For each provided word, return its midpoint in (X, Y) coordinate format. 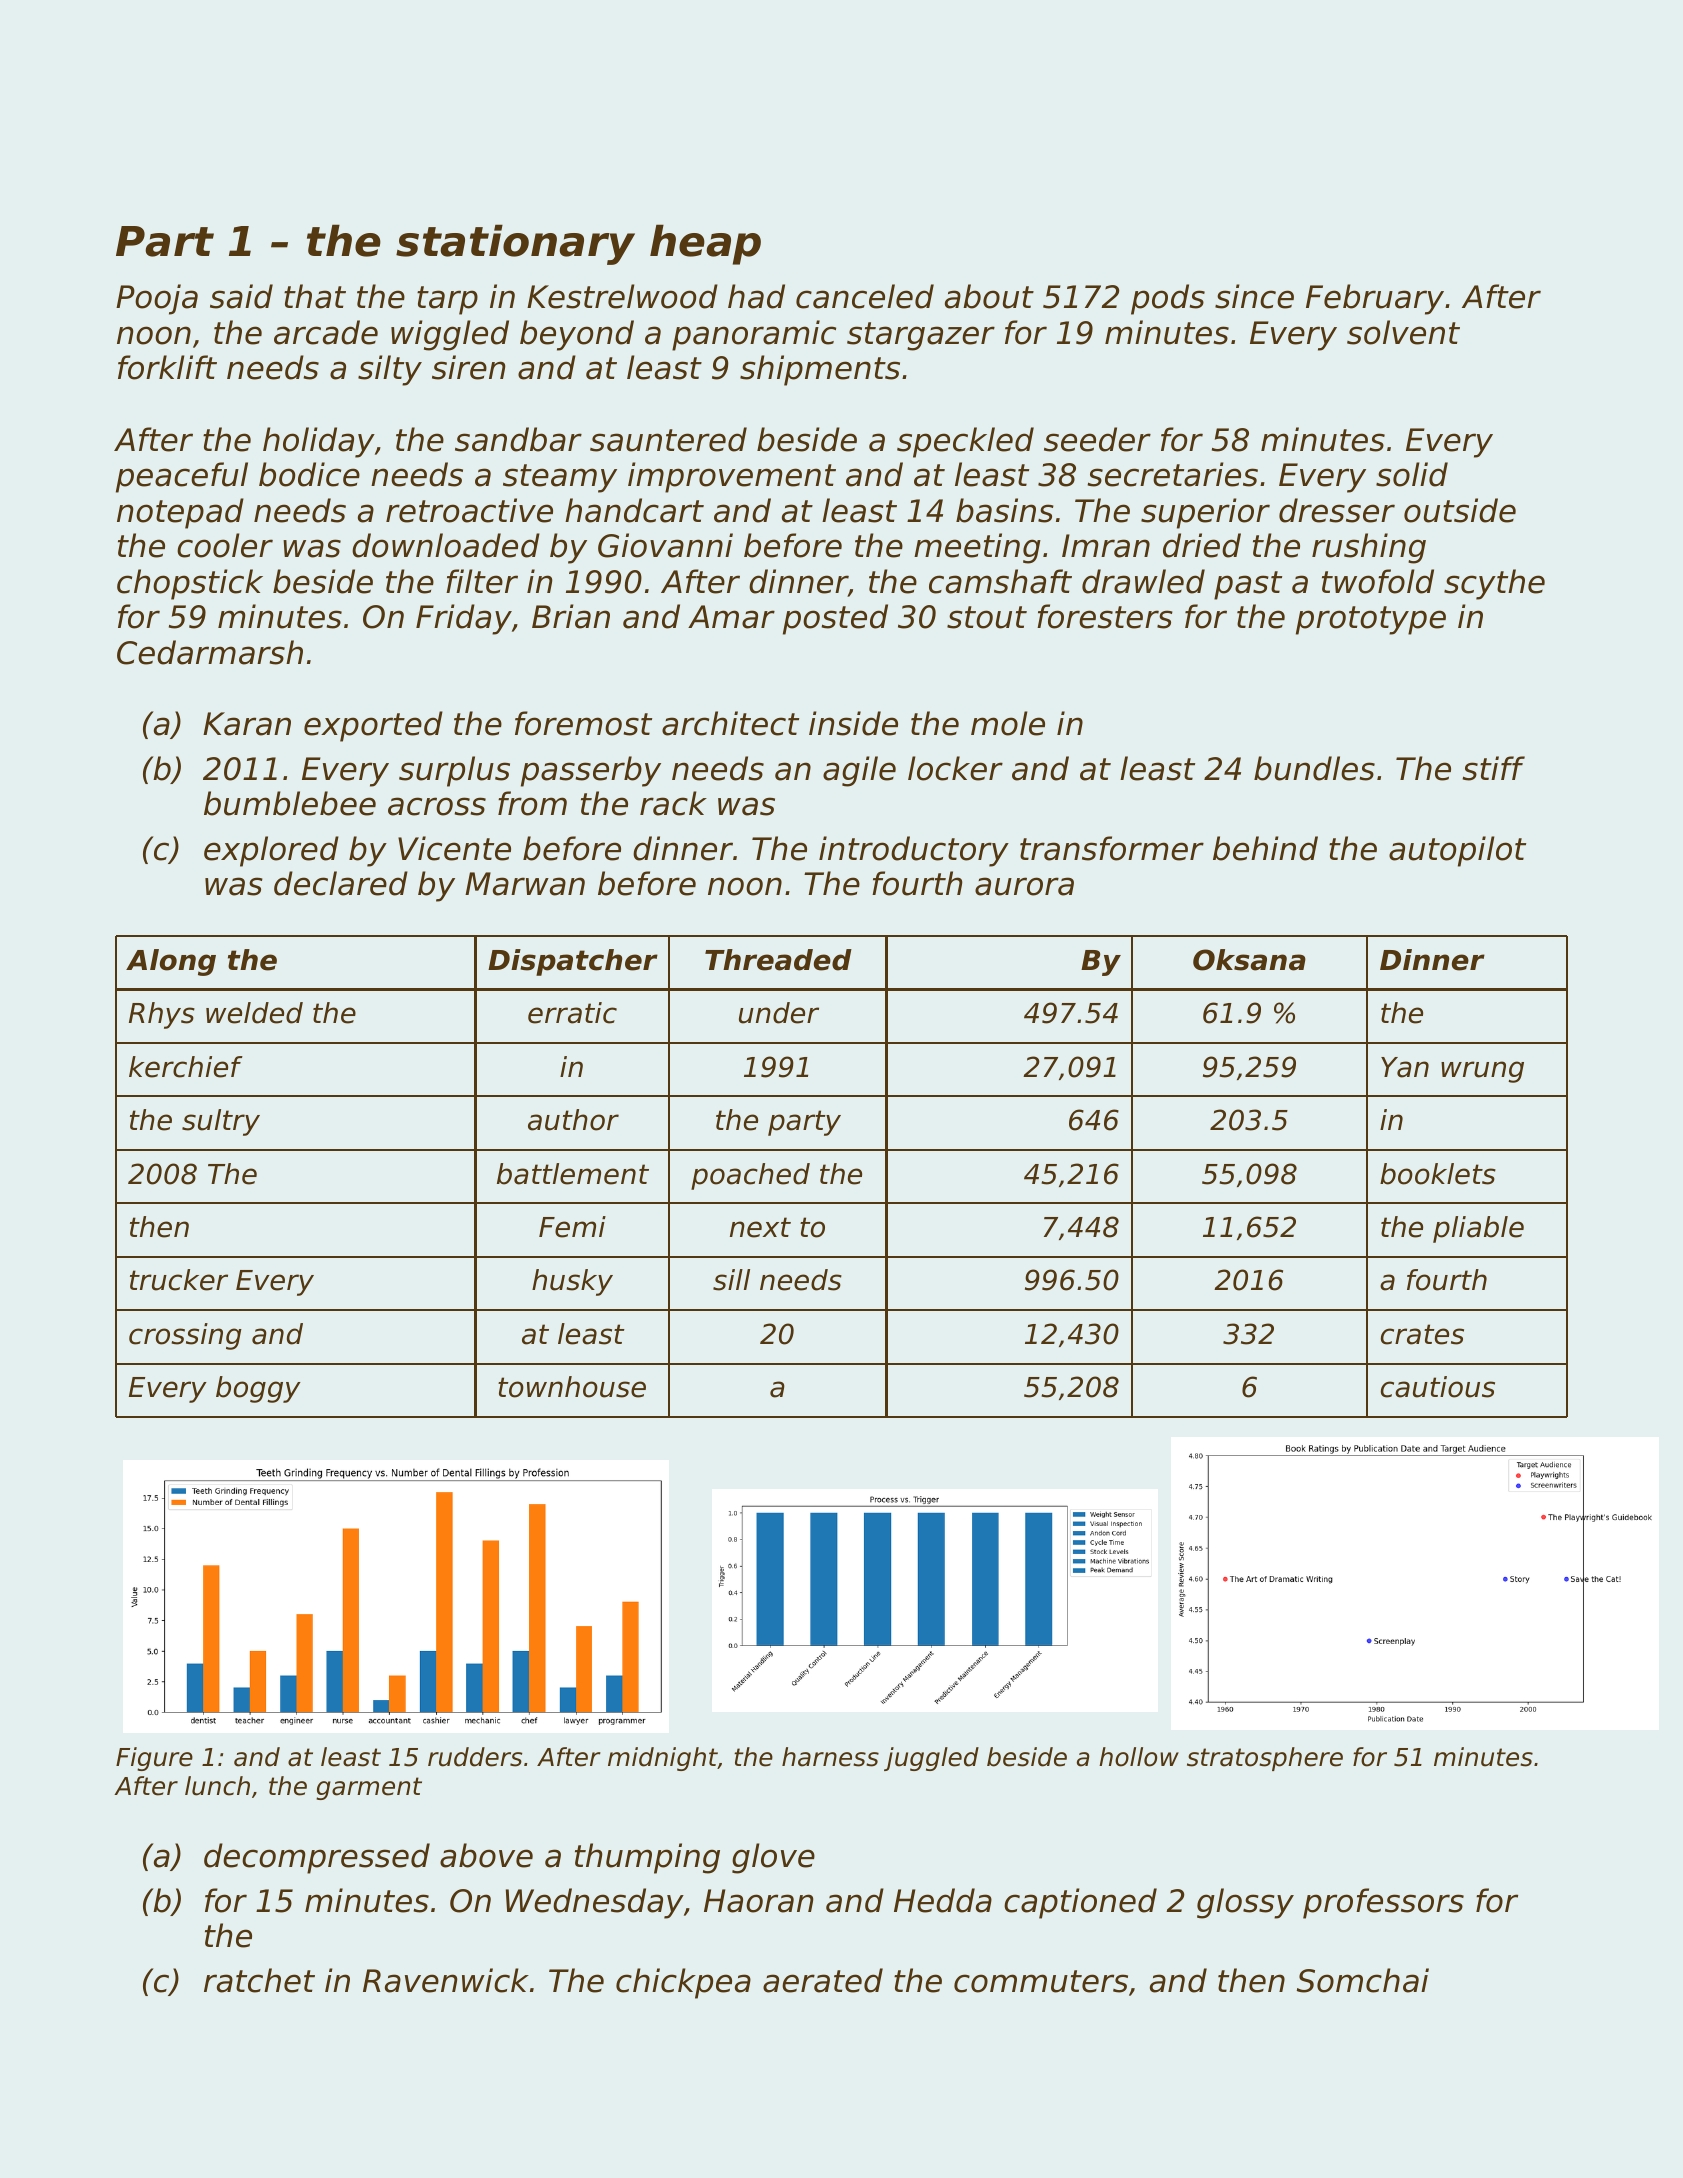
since (1254, 296)
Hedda (943, 1900)
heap (705, 244)
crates (1422, 1334)
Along (171, 962)
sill (731, 1280)
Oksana (1249, 960)
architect (730, 723)
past (1248, 585)
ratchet (259, 1980)
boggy (258, 1389)
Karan (247, 724)
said (241, 296)
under (779, 1013)
